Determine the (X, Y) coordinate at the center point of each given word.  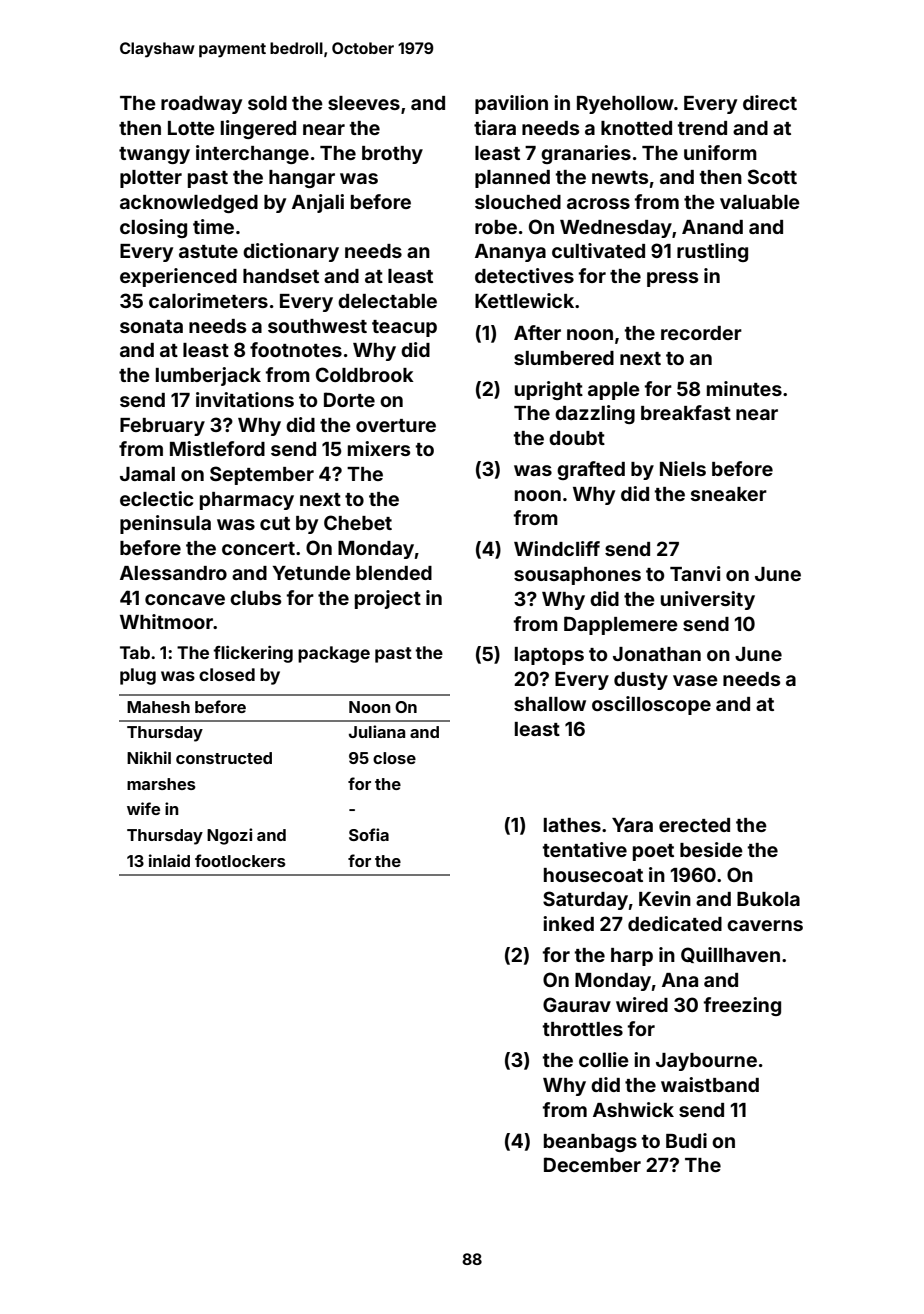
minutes (744, 388)
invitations (245, 399)
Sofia (369, 834)
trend (702, 128)
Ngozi (229, 836)
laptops (549, 656)
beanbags (590, 1143)
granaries (586, 154)
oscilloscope (651, 705)
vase (695, 680)
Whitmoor (166, 621)
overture (396, 425)
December (592, 1164)
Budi (686, 1140)
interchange (252, 154)
